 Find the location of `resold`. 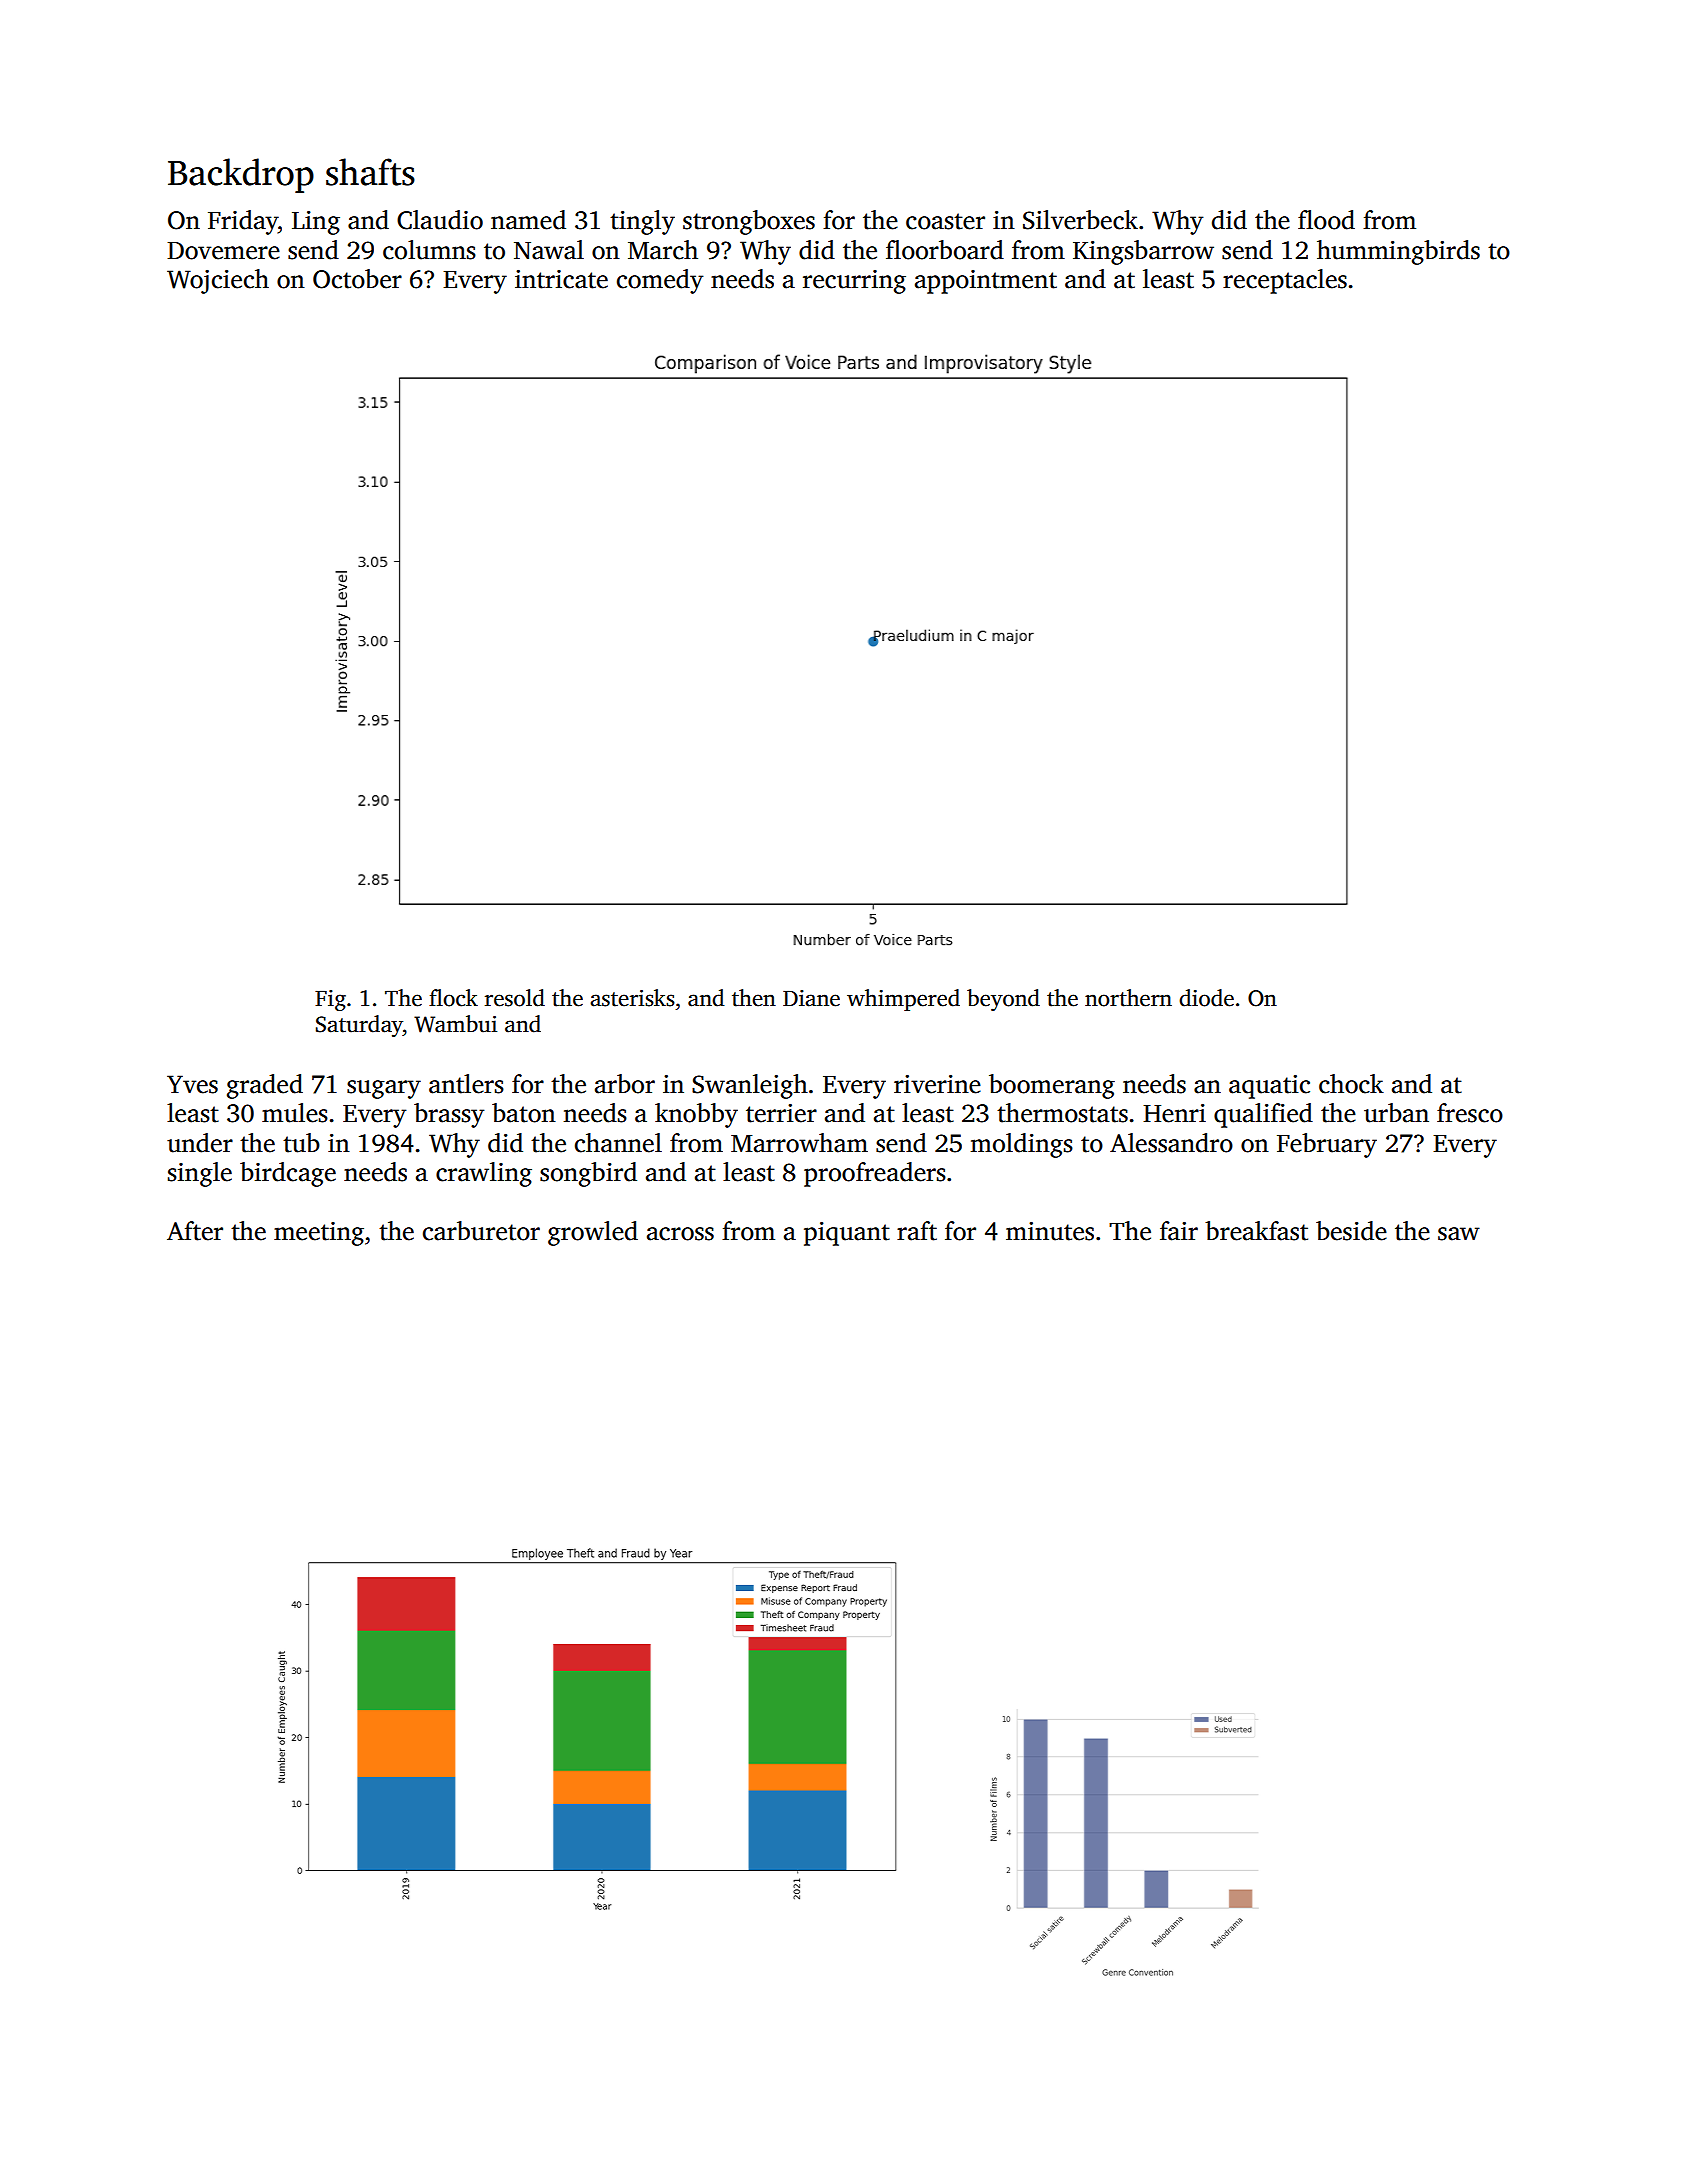

resold is located at coordinates (515, 998).
